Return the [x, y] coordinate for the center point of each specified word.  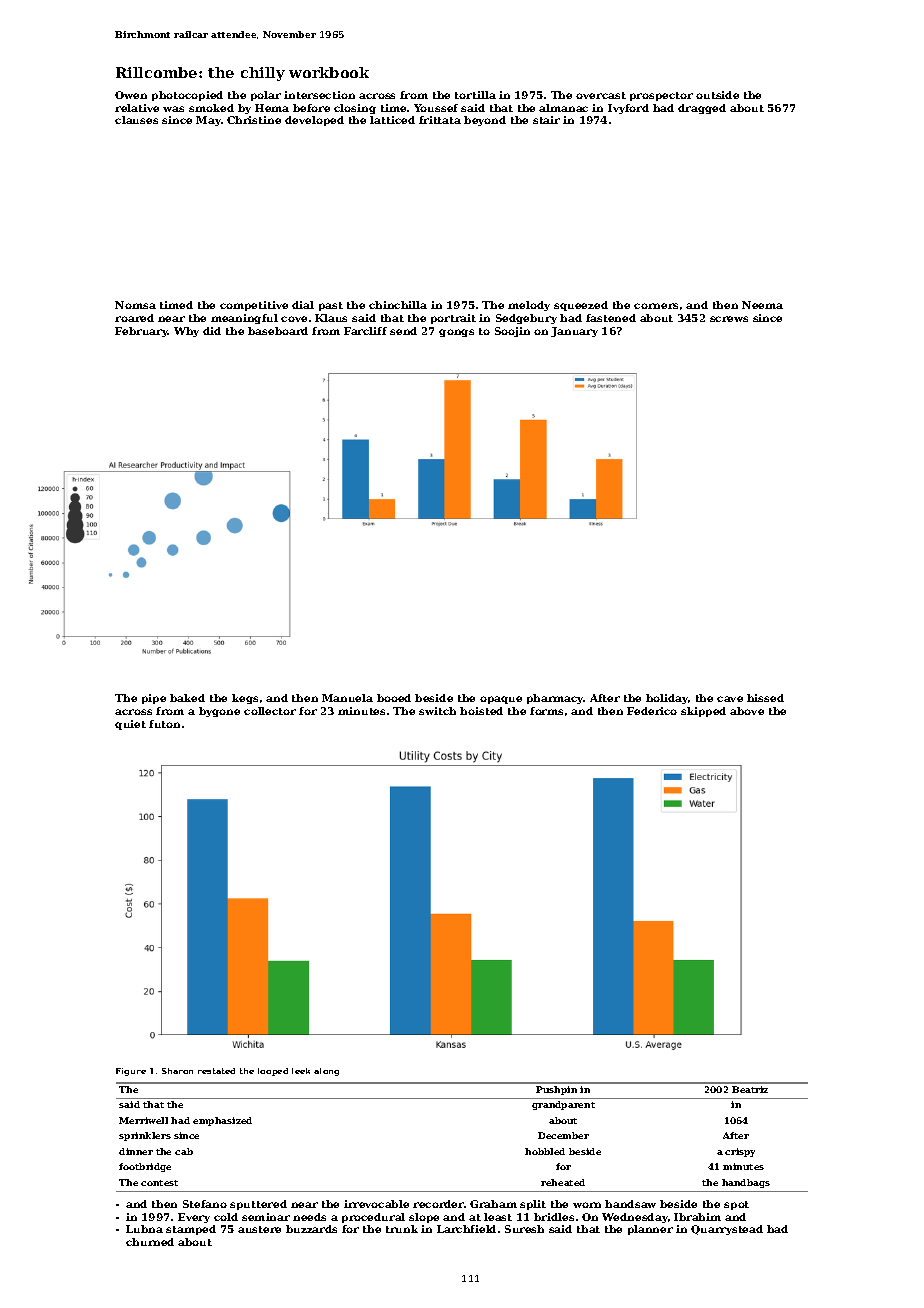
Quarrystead [727, 1230]
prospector [661, 96]
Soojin [512, 332]
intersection [319, 95]
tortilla [475, 95]
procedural [373, 1218]
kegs [245, 699]
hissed [765, 698]
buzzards [311, 1229]
